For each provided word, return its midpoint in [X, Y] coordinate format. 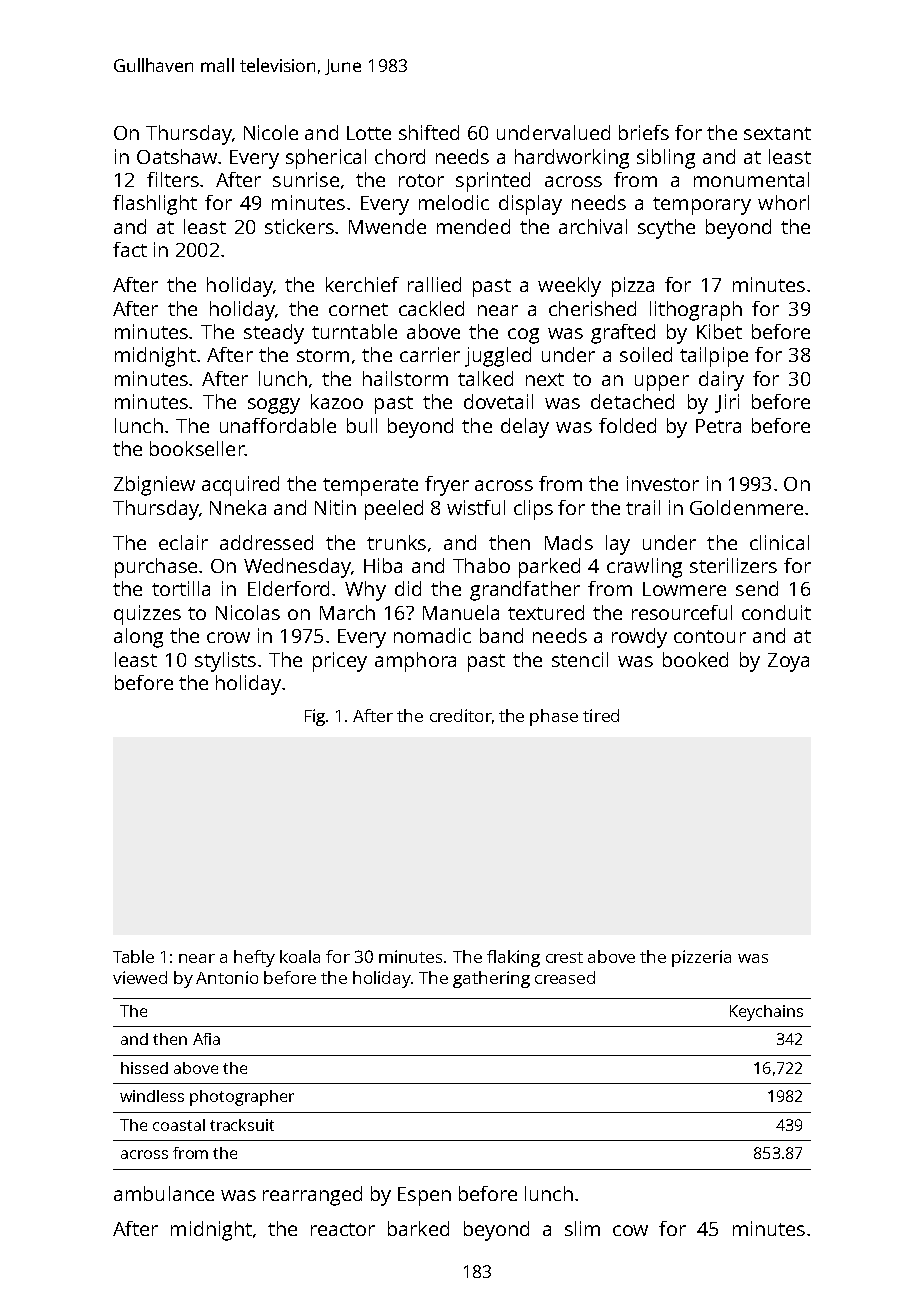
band [501, 635]
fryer [447, 486]
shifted [429, 132]
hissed [144, 1068]
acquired [240, 486]
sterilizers [733, 565]
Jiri [727, 403]
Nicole [271, 132]
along [138, 638]
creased [565, 977]
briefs [644, 132]
